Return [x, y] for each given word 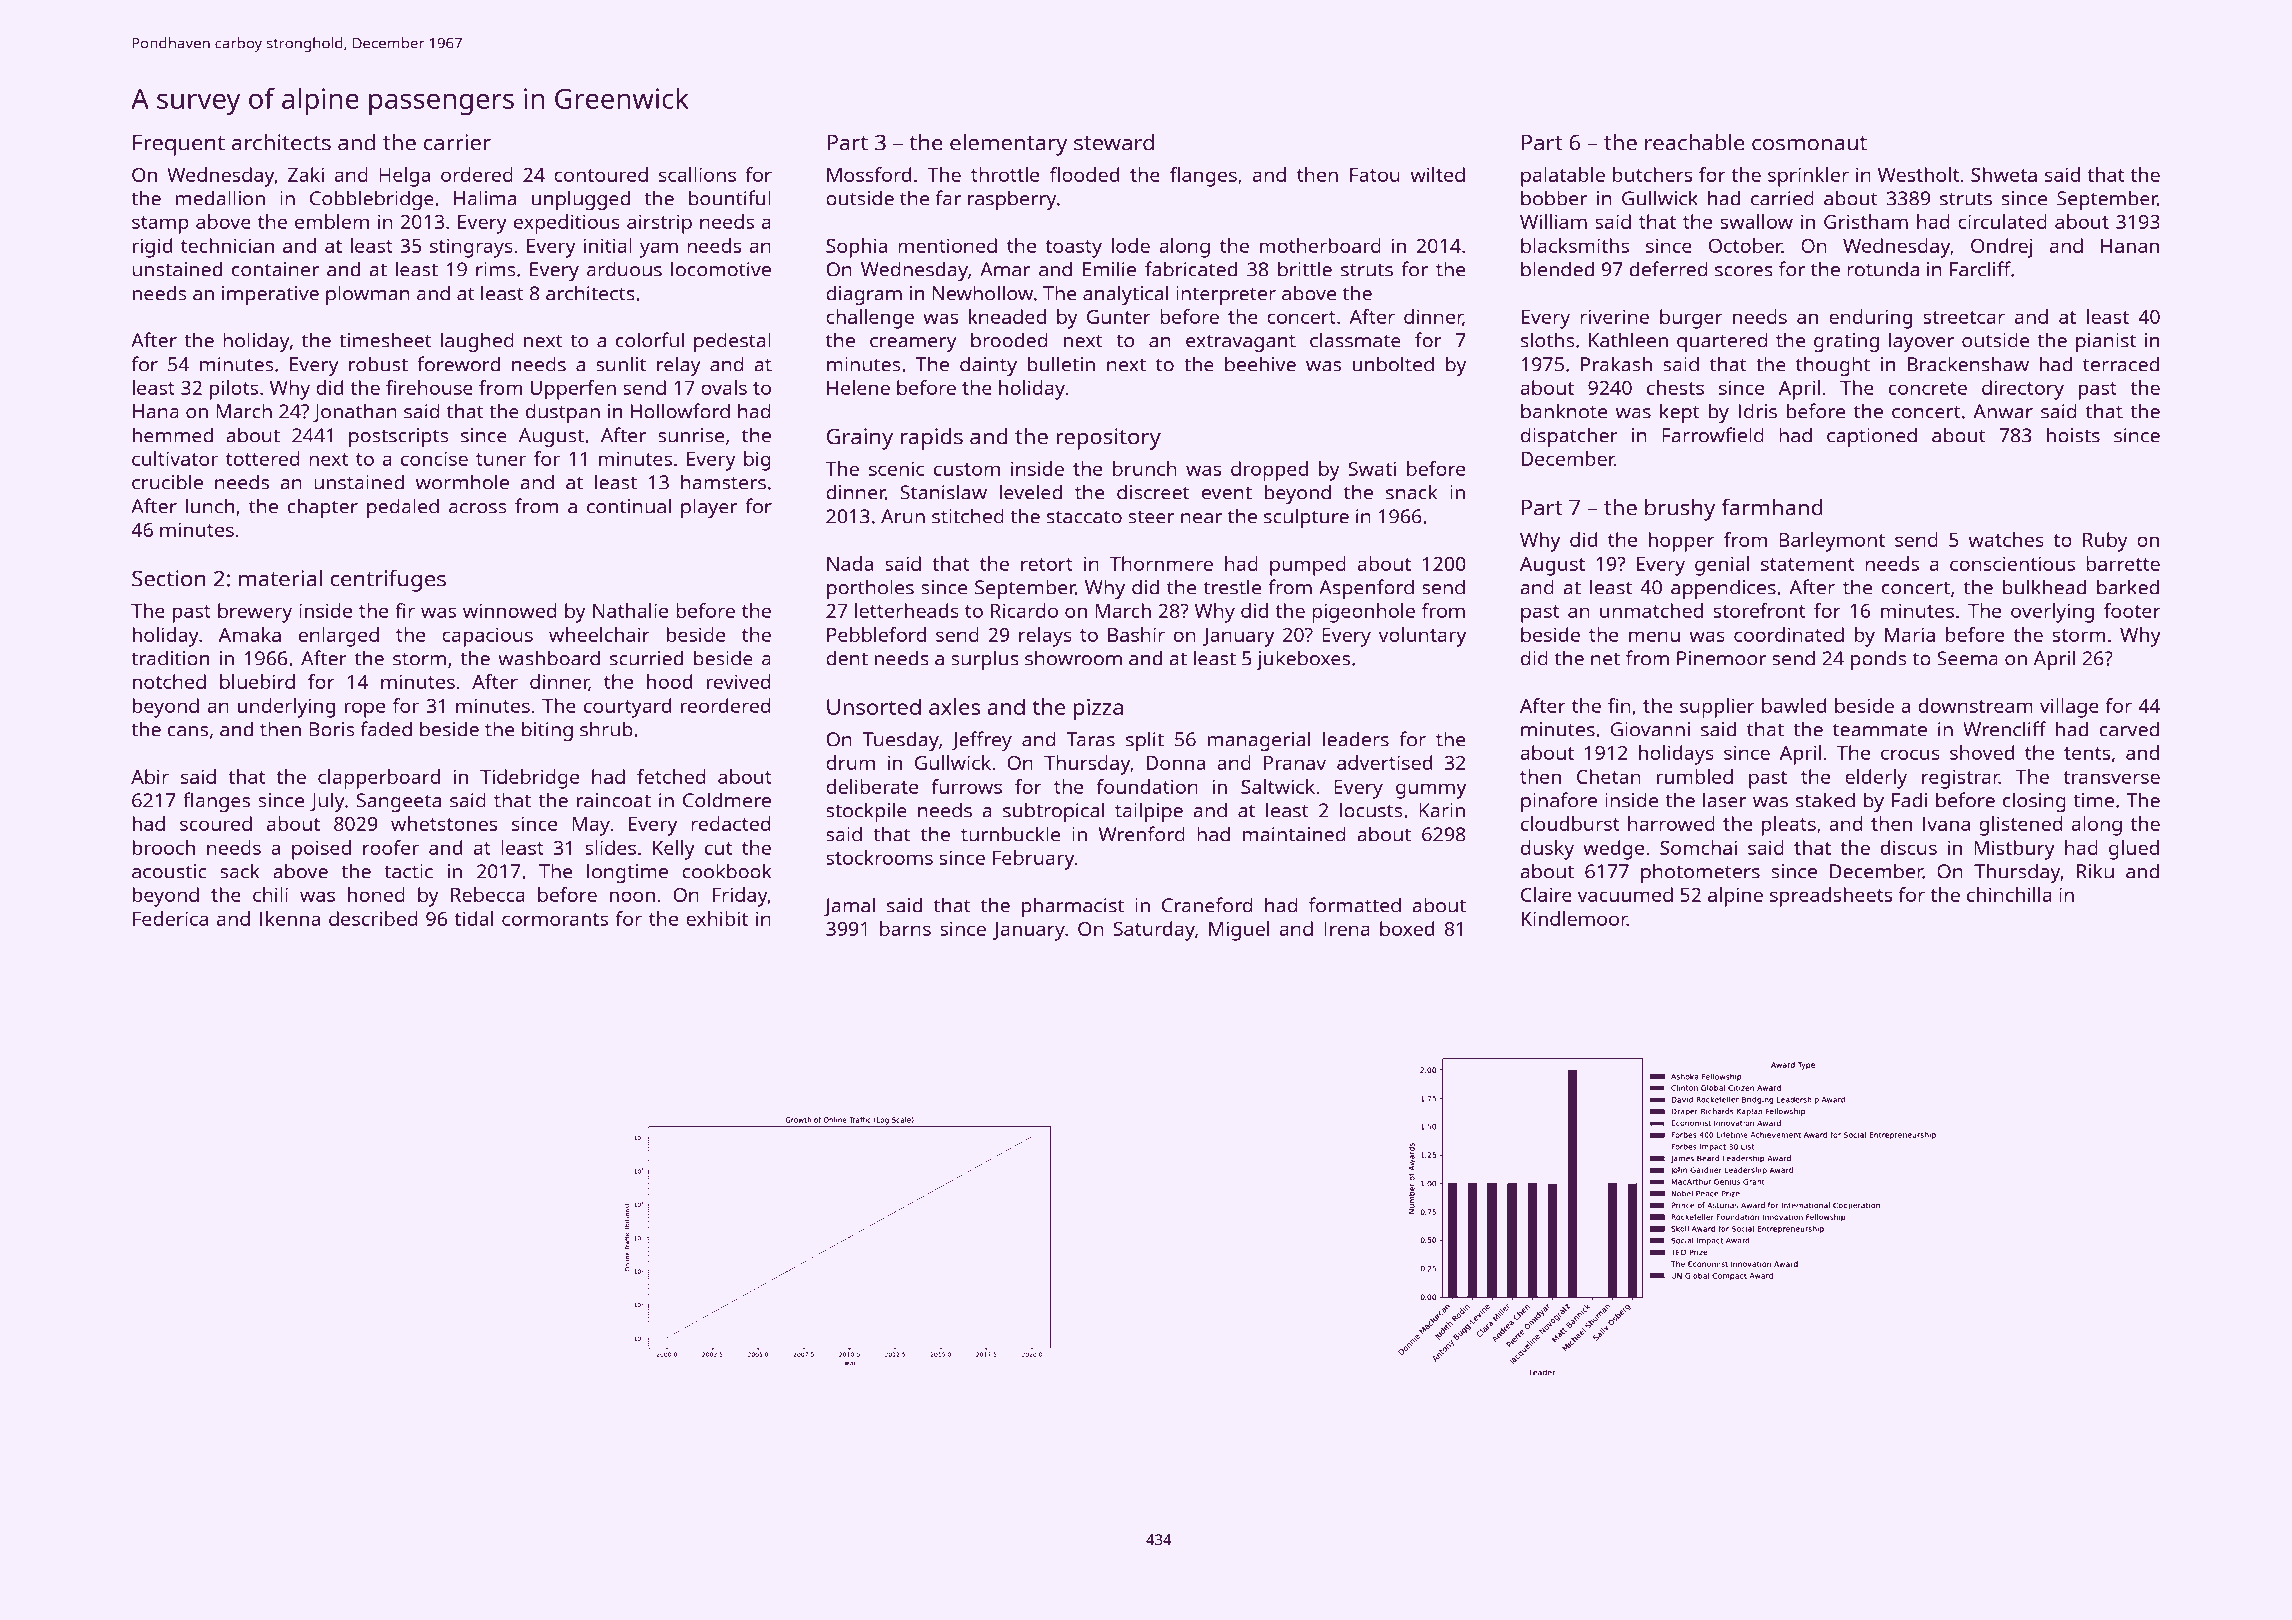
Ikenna [290, 918]
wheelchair [599, 634]
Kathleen [1628, 340]
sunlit [621, 364]
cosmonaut [1809, 143]
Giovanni [1650, 729]
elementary [1008, 144]
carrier [457, 142]
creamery [913, 344]
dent [847, 658]
